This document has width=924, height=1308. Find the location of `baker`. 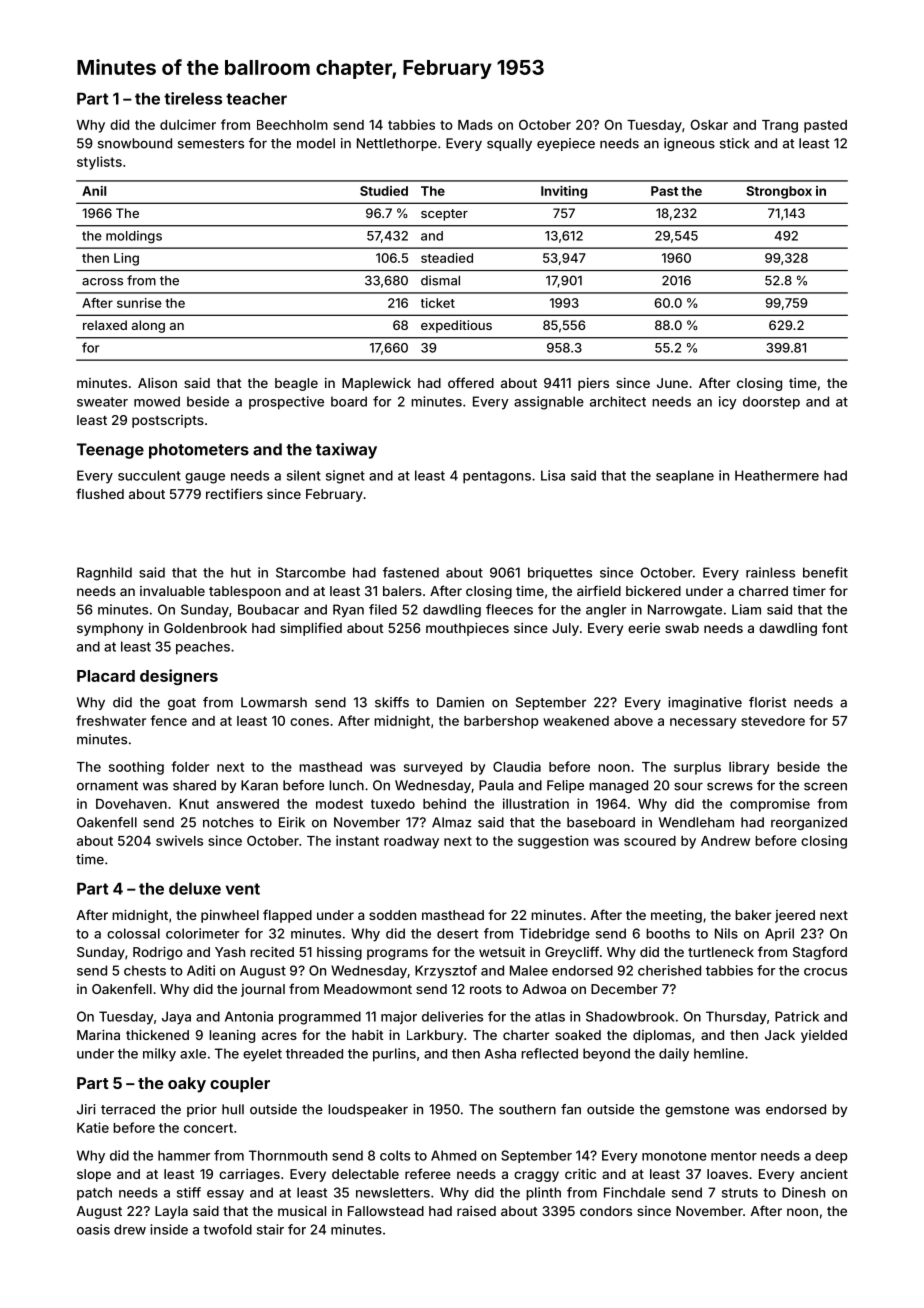

baker is located at coordinates (753, 915).
